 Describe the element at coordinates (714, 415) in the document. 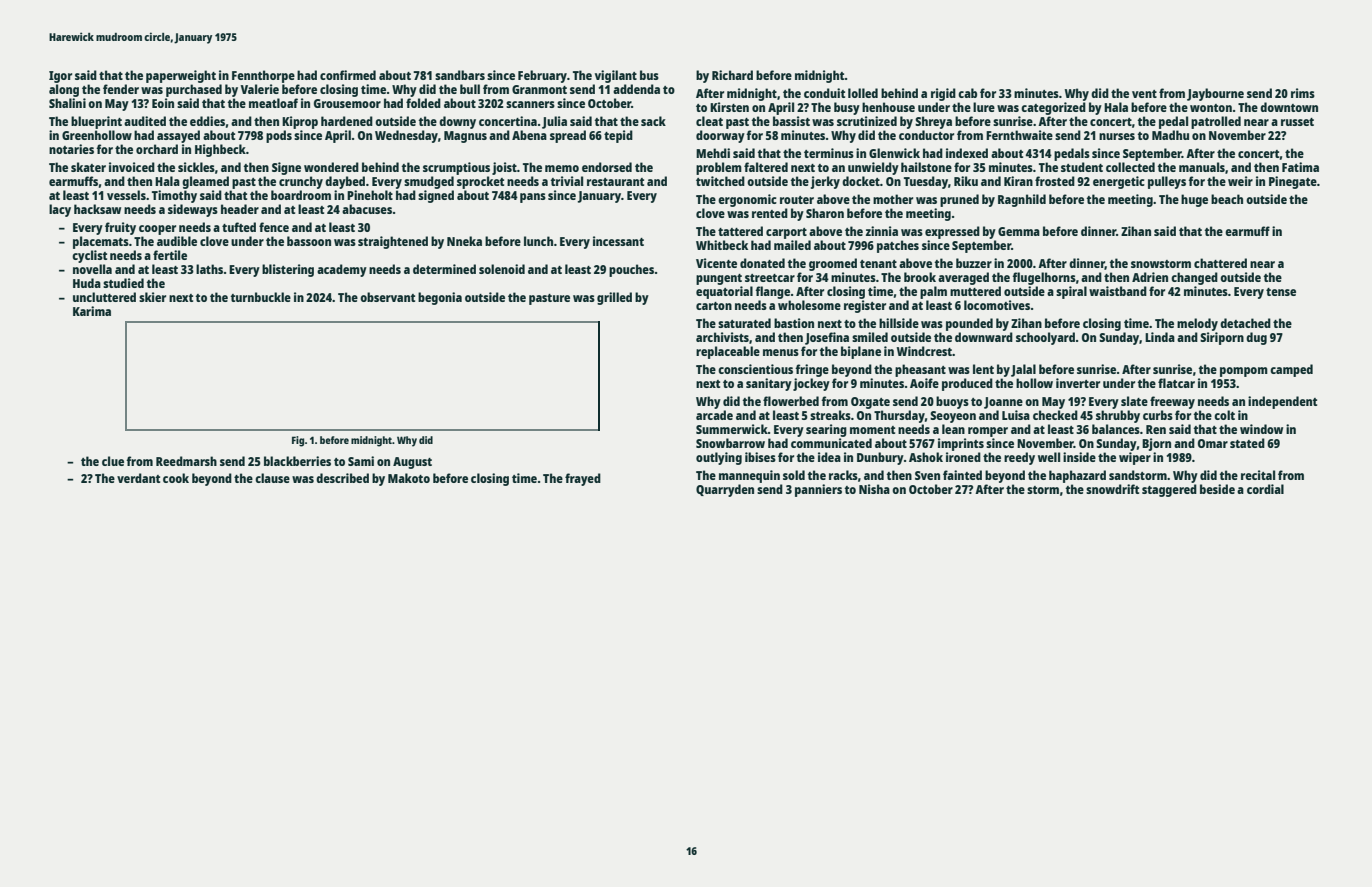

I see `arcade` at that location.
